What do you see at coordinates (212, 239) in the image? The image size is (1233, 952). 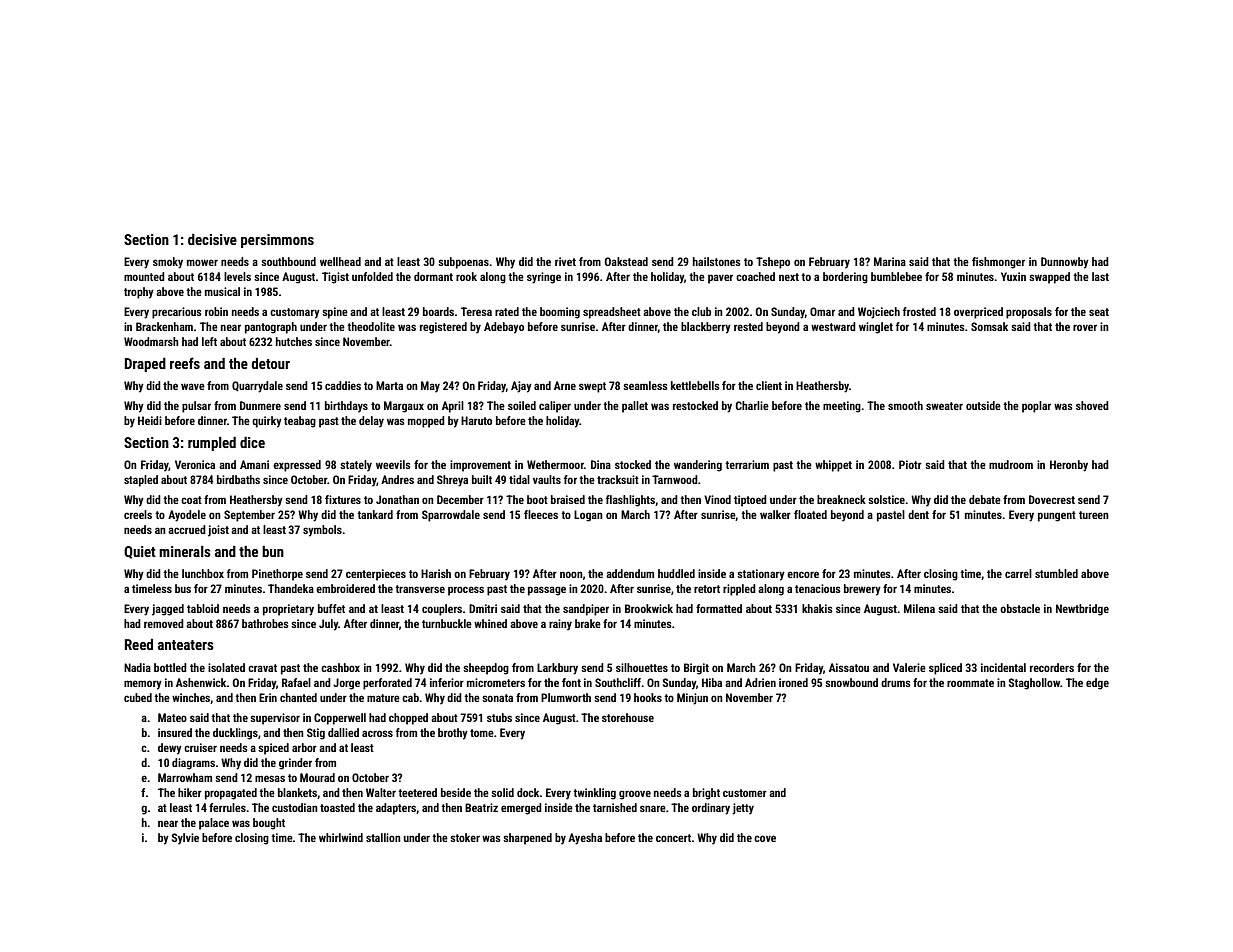 I see `decisive` at bounding box center [212, 239].
